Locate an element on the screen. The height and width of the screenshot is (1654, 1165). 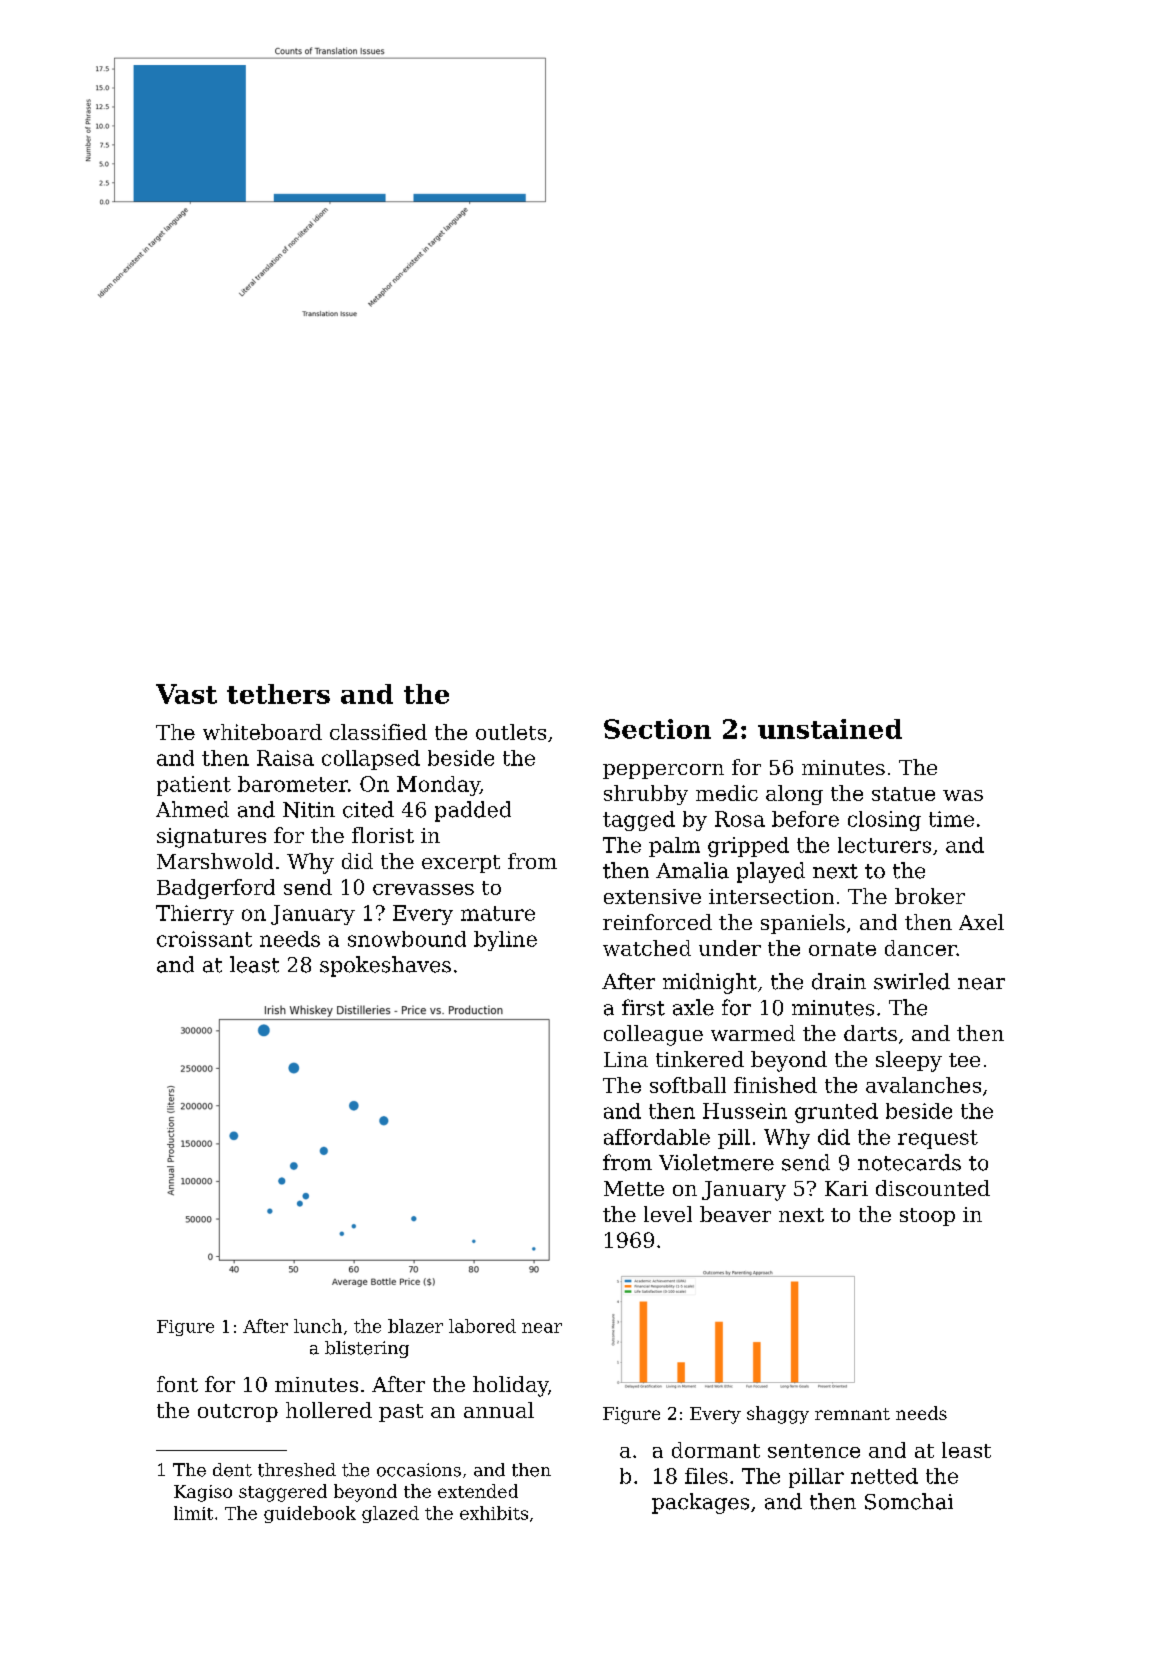
Raisa is located at coordinates (285, 758).
